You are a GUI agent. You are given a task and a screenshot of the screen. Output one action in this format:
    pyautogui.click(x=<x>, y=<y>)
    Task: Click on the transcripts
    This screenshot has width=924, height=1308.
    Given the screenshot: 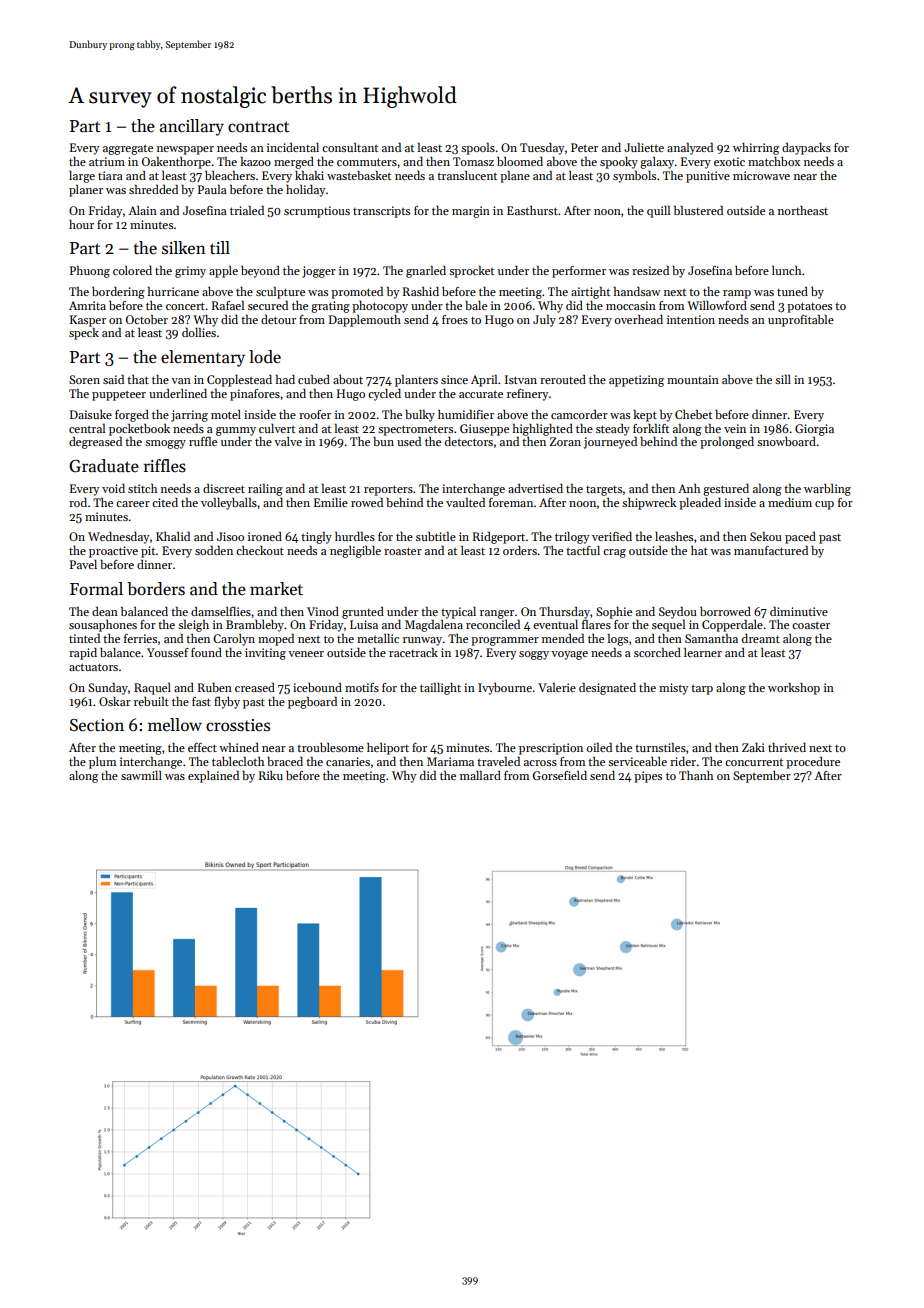 What is the action you would take?
    pyautogui.click(x=381, y=212)
